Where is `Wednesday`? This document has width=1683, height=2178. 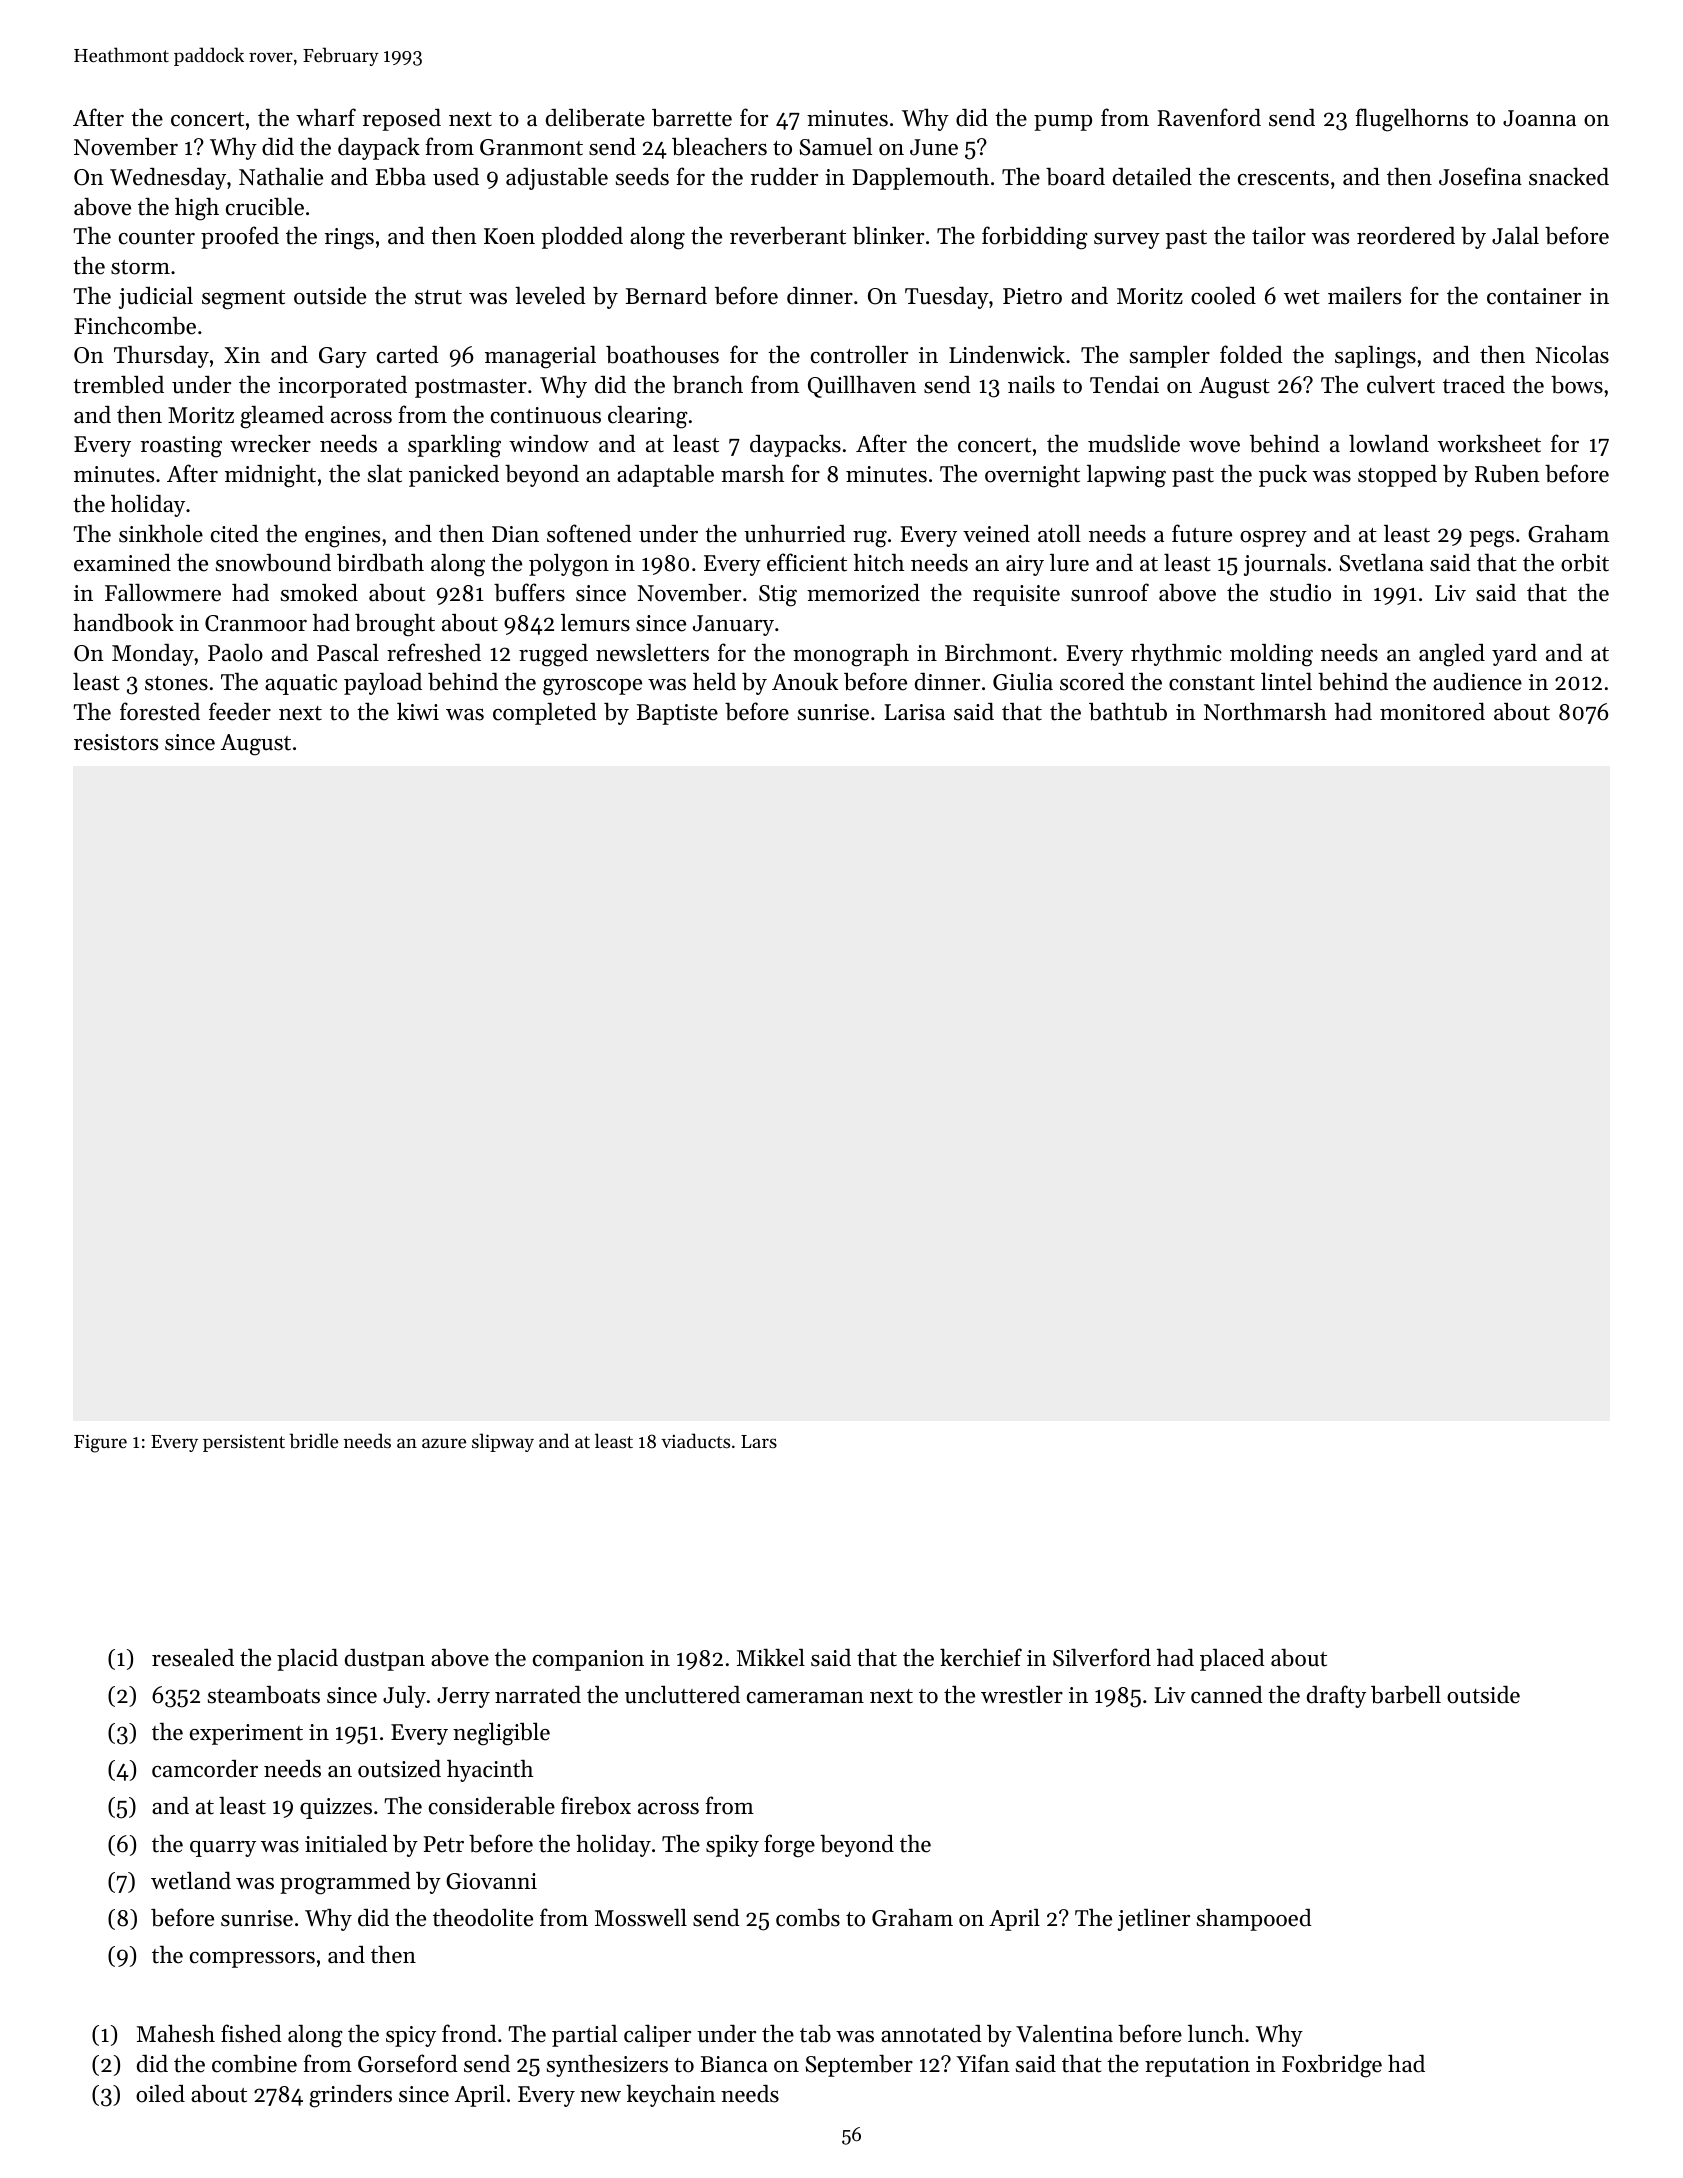
Wednesday is located at coordinates (168, 178).
